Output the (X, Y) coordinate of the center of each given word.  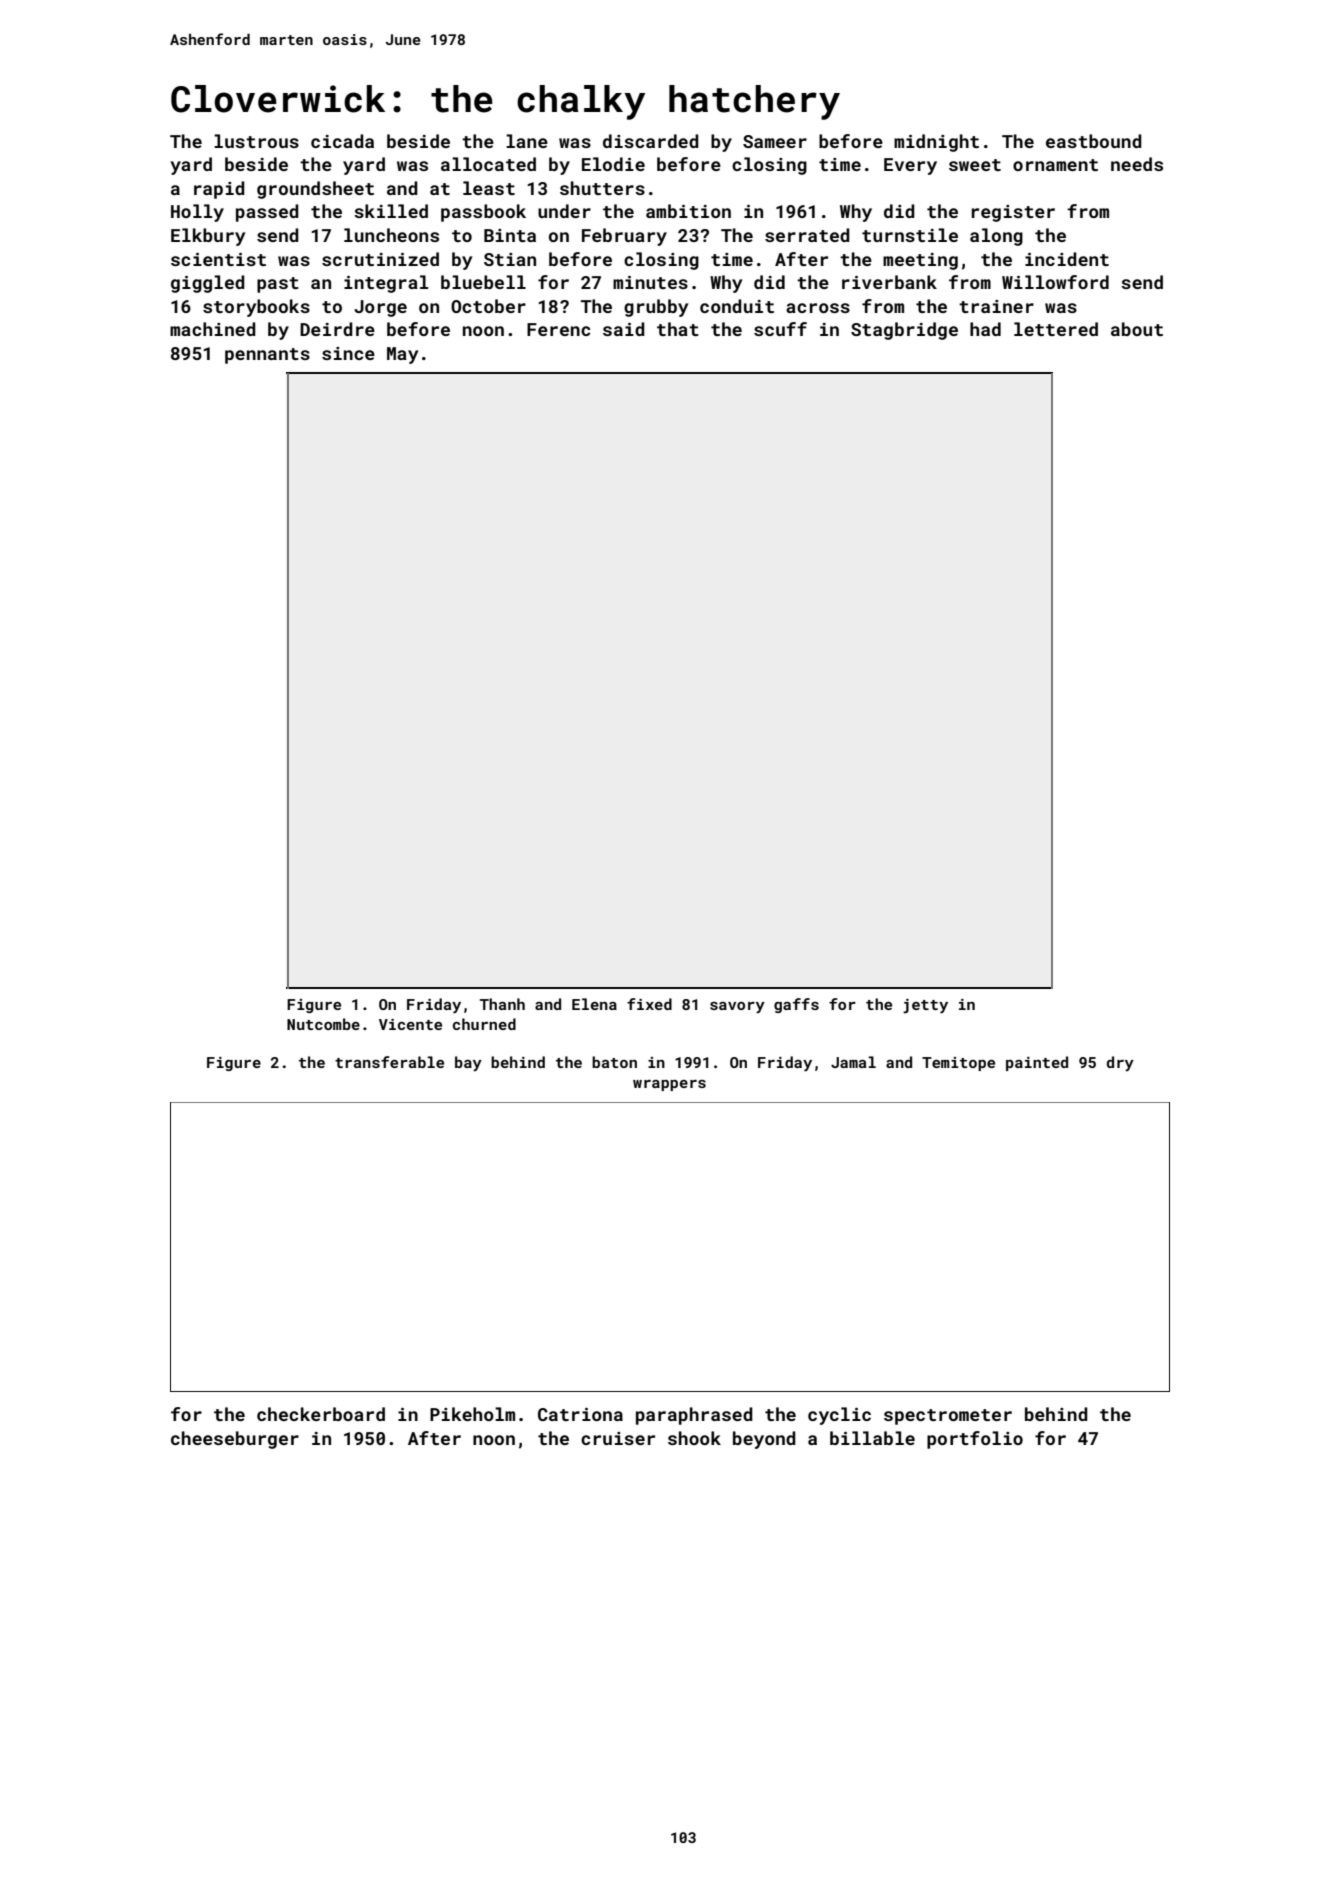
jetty (925, 1006)
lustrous (256, 141)
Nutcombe (323, 1024)
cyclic (839, 1416)
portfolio (975, 1440)
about (1137, 329)
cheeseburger (235, 1440)
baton (614, 1062)
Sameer (775, 141)
